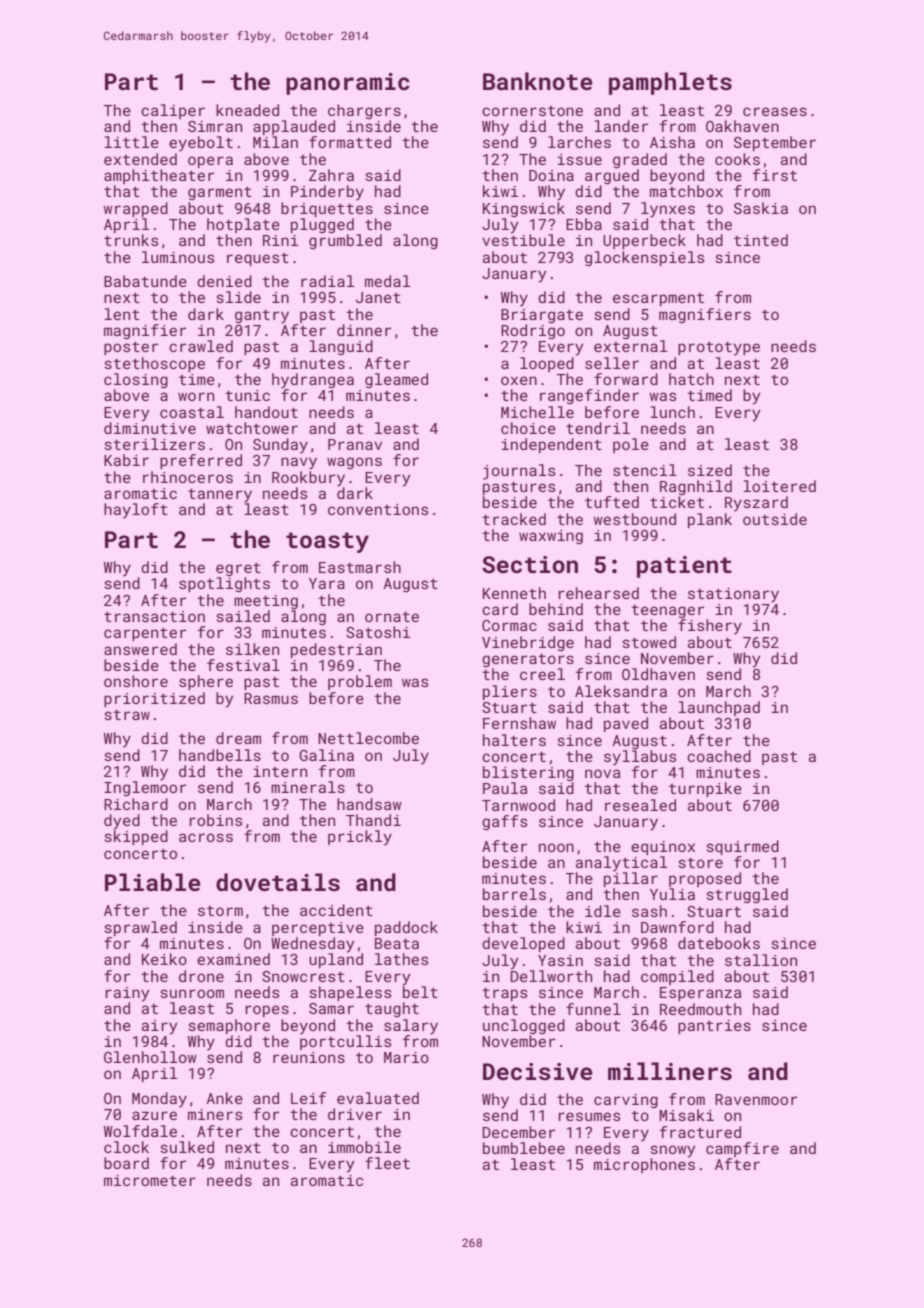 This document has height=1308, width=924. I want to click on storm, so click(220, 911).
